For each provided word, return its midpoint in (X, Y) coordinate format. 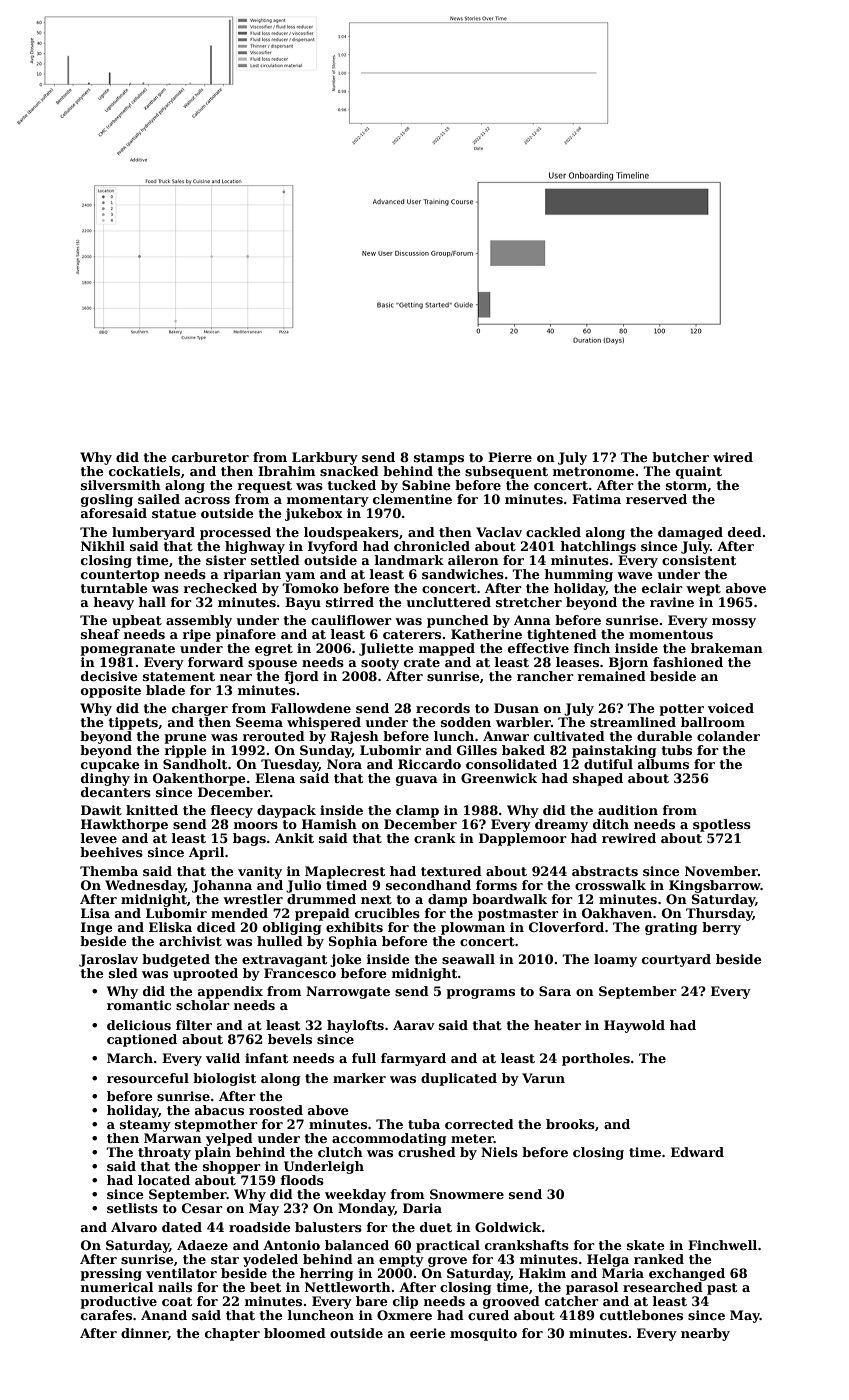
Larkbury (325, 458)
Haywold (634, 1026)
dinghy (105, 779)
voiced (731, 708)
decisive (109, 676)
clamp (417, 811)
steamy (145, 1126)
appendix (230, 992)
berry (721, 928)
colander (728, 736)
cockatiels (144, 471)
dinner (144, 1334)
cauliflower (351, 620)
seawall (468, 959)
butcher (680, 457)
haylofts (355, 1026)
